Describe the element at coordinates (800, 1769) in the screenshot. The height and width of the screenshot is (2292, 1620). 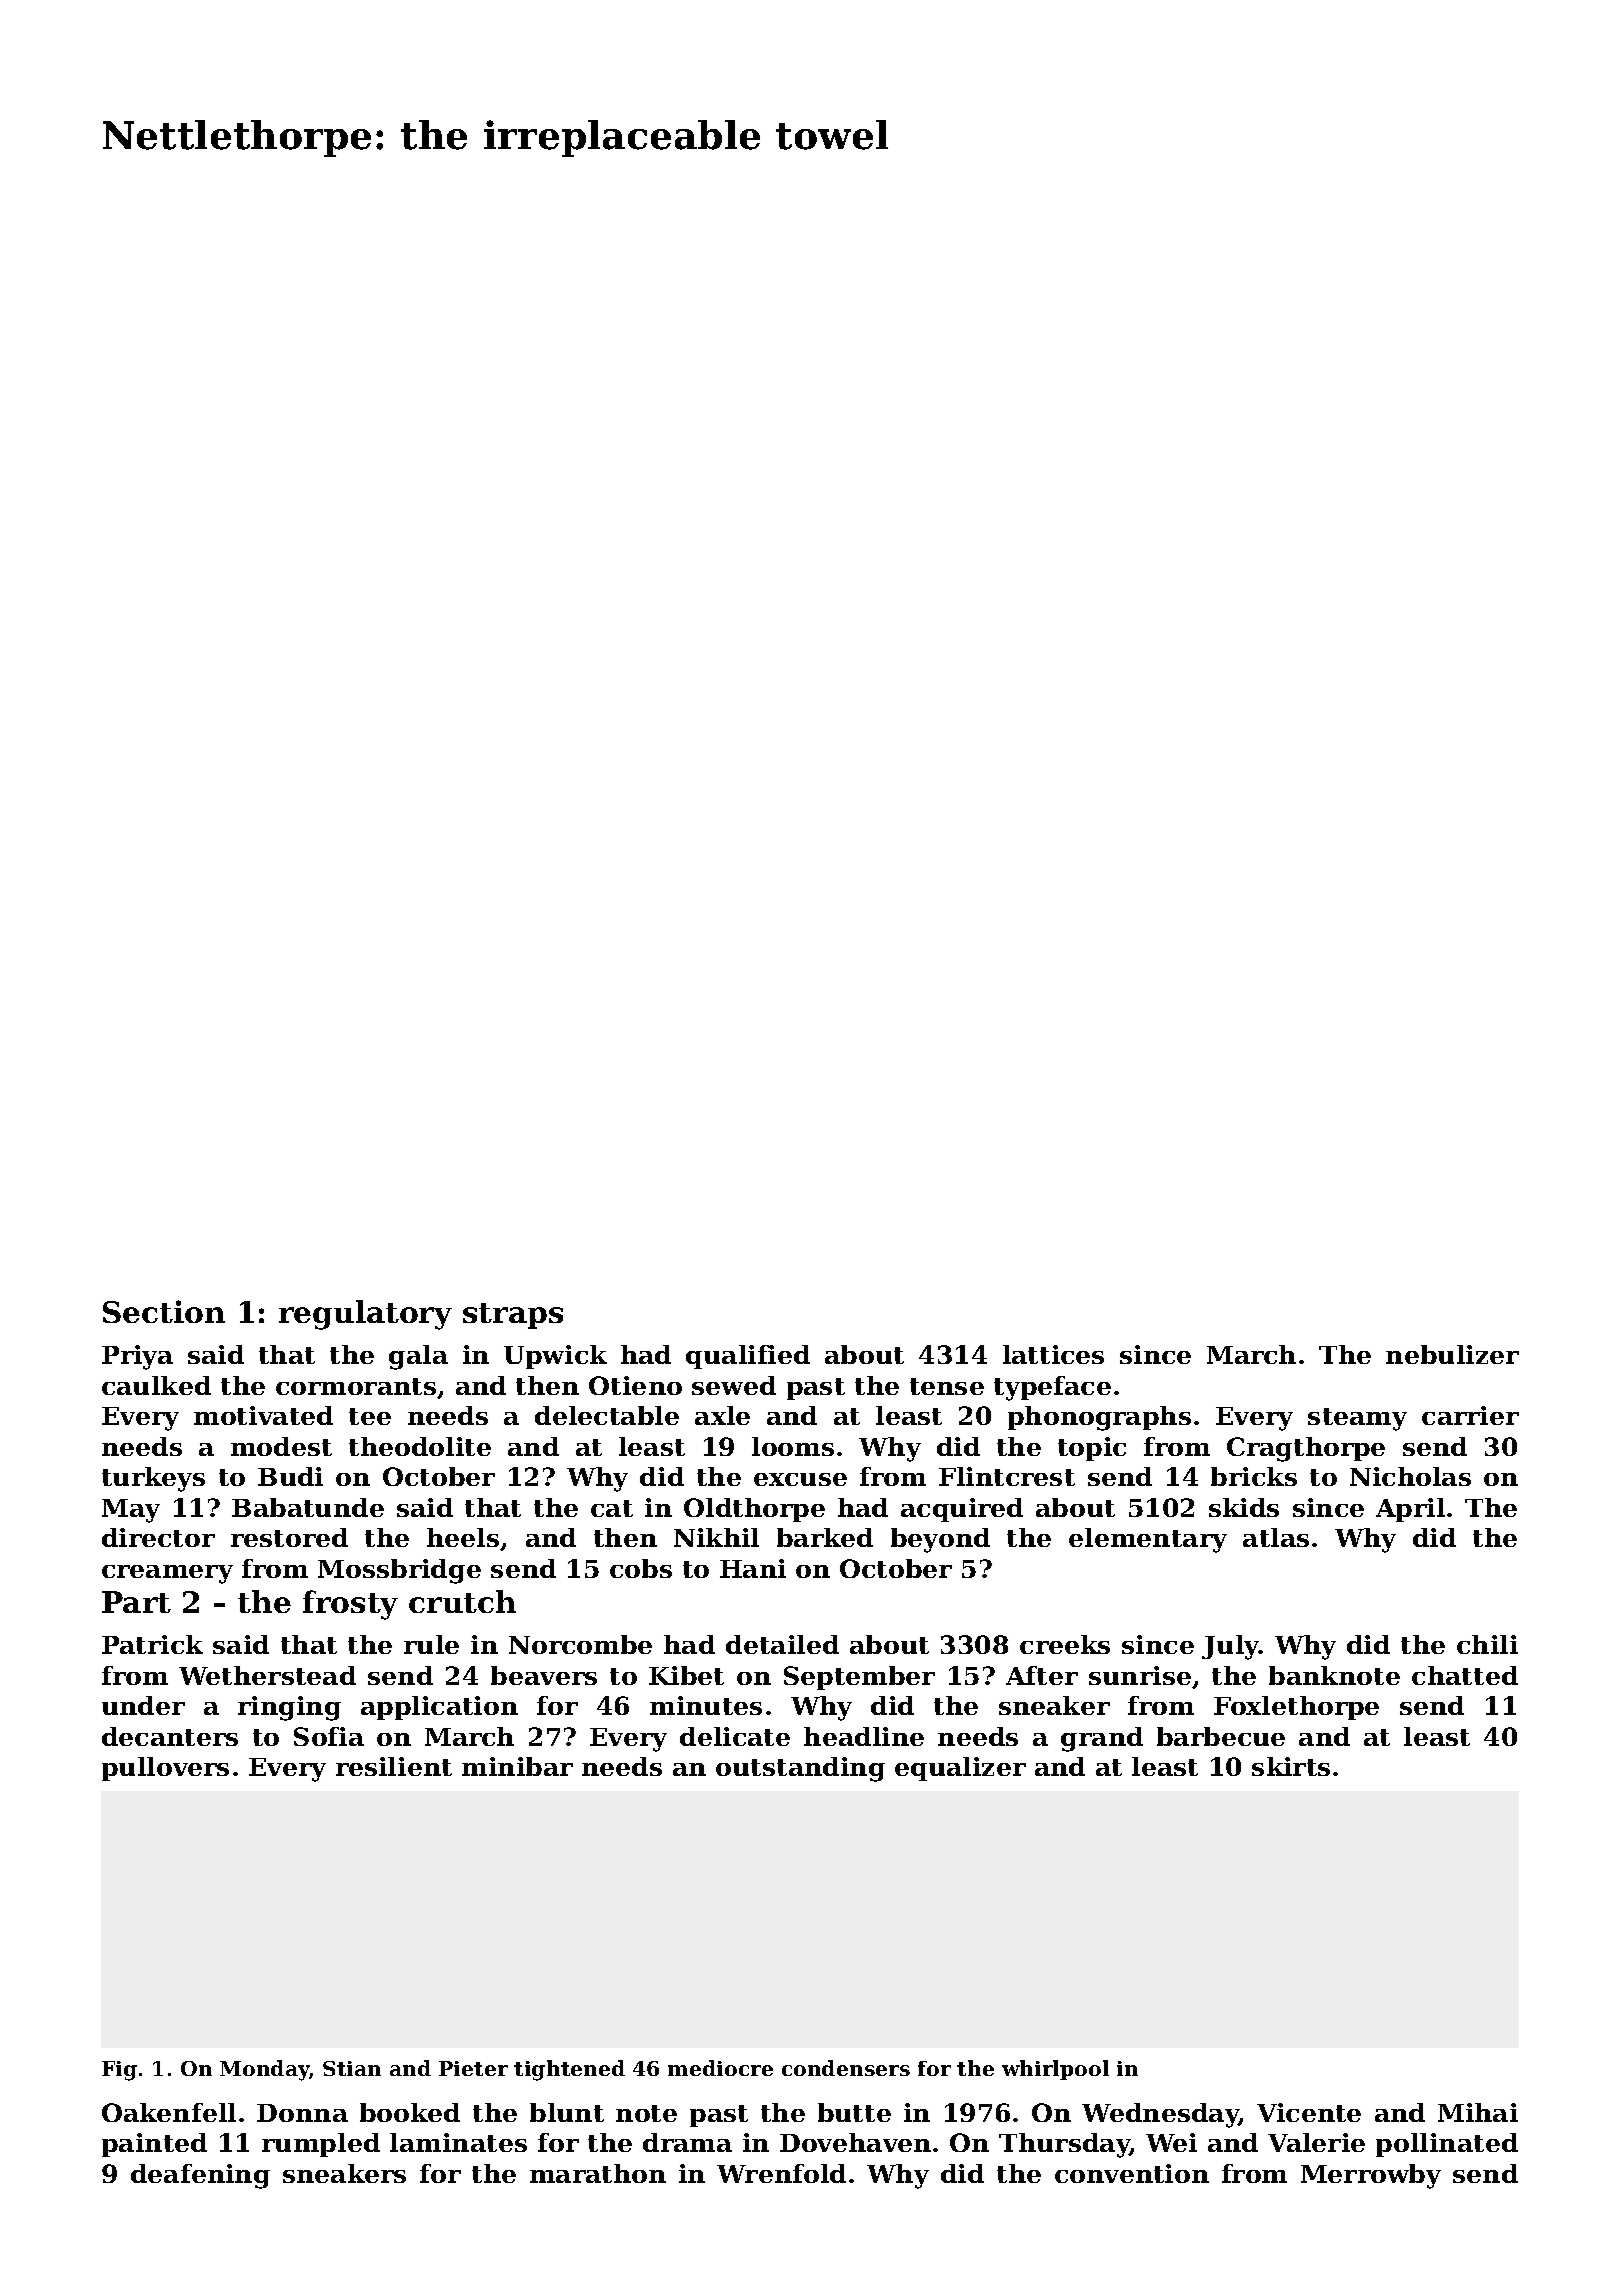
I see `outstanding` at that location.
